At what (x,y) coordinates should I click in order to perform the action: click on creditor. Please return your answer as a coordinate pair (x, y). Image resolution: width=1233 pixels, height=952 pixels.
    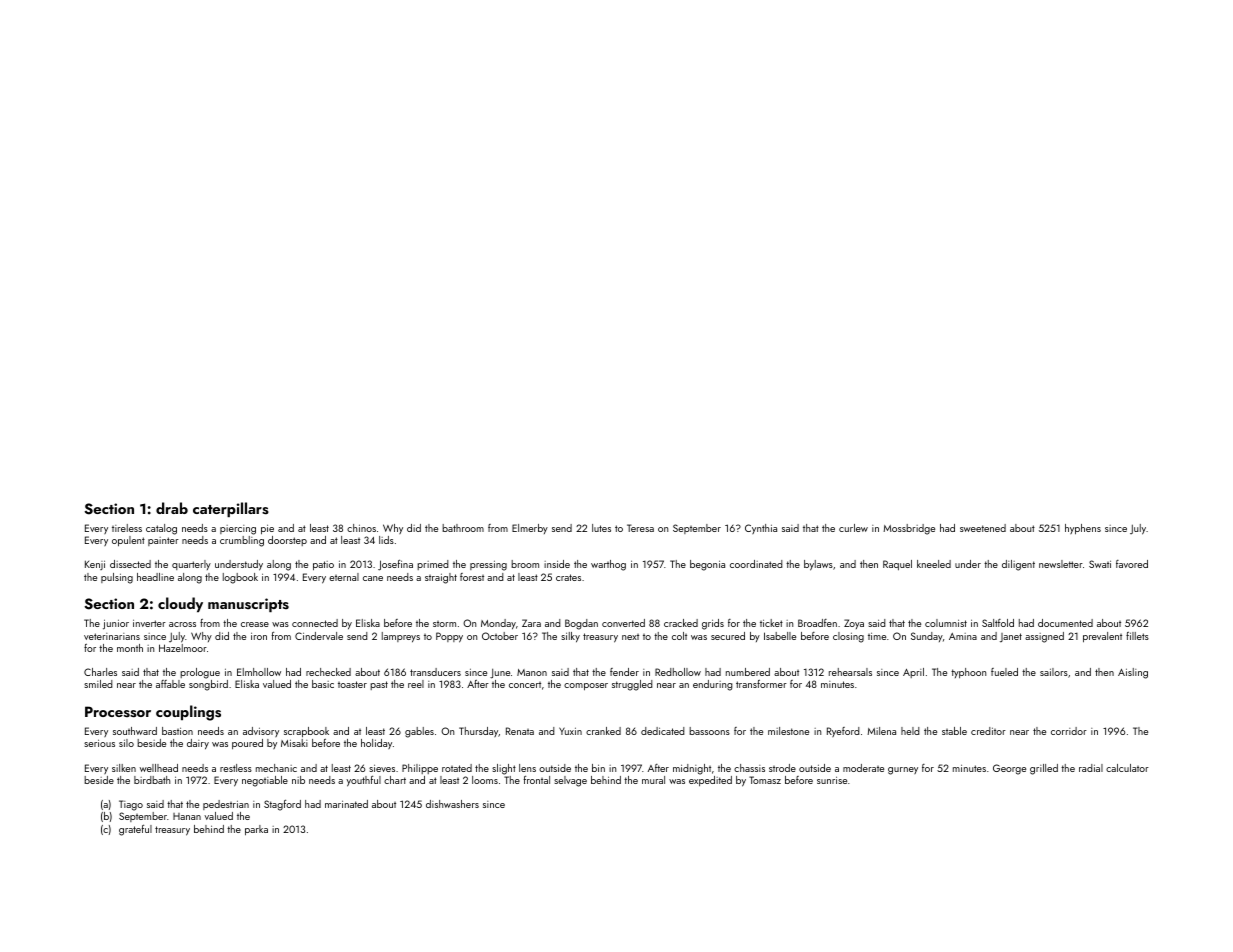
    Looking at the image, I should click on (988, 731).
